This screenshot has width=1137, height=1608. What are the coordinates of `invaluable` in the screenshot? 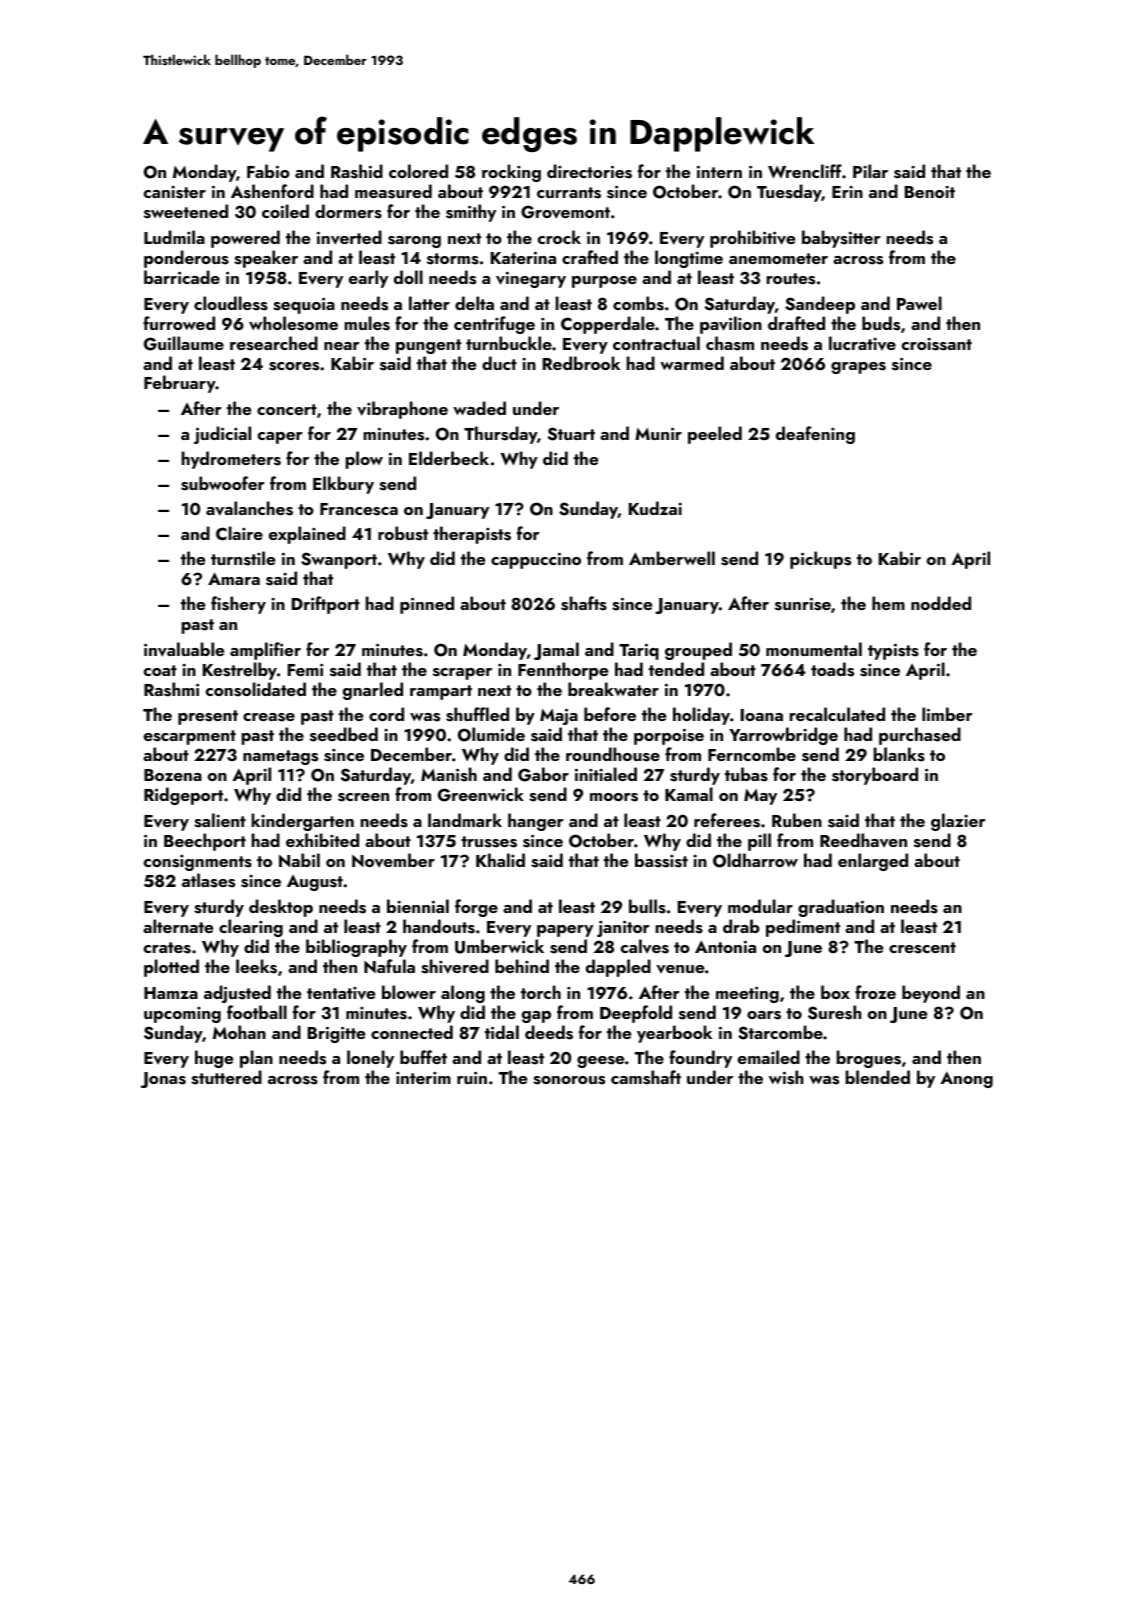 It's located at (184, 649).
